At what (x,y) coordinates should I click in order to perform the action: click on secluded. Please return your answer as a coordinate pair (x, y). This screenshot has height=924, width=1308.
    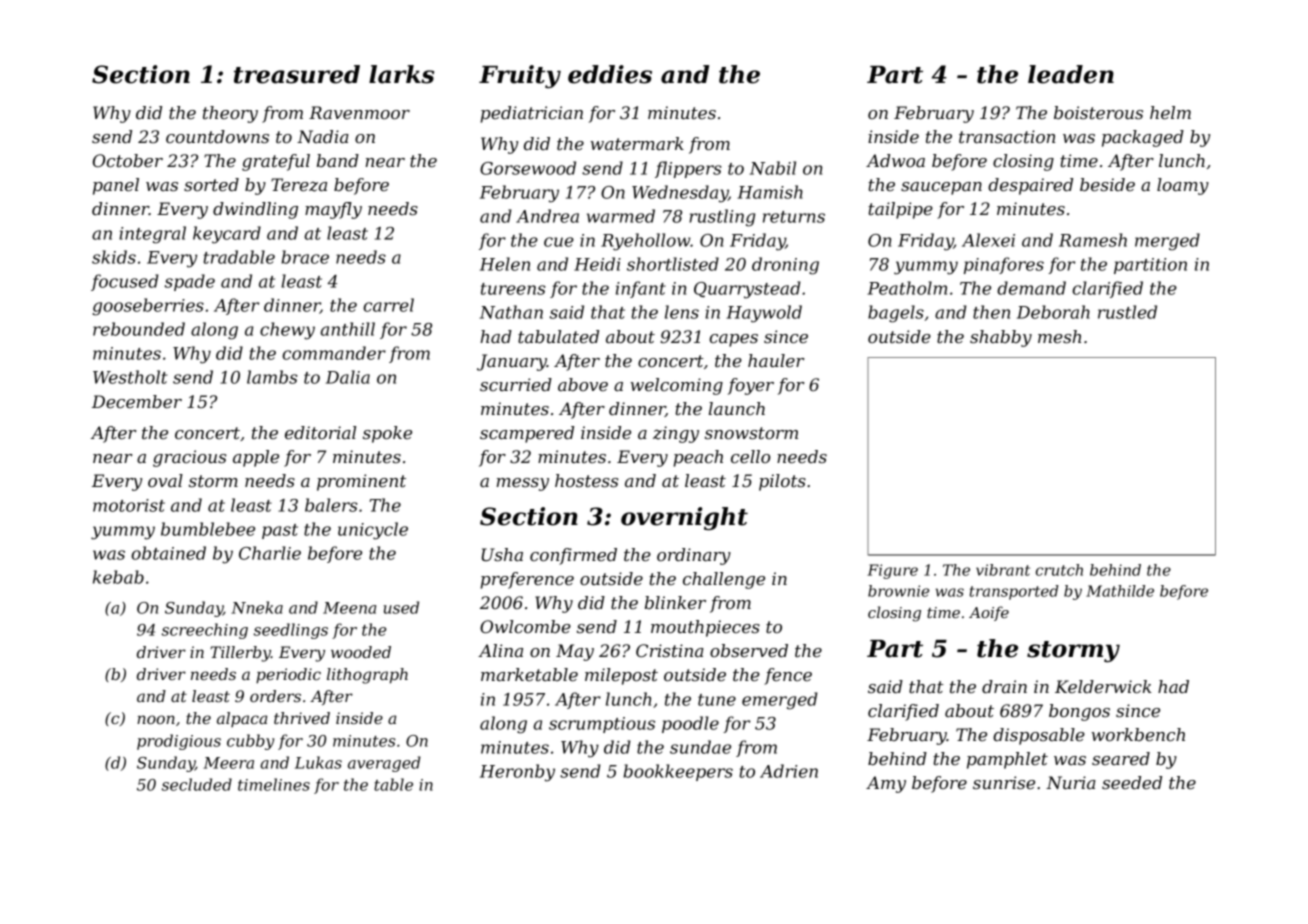
    Looking at the image, I should click on (197, 784).
